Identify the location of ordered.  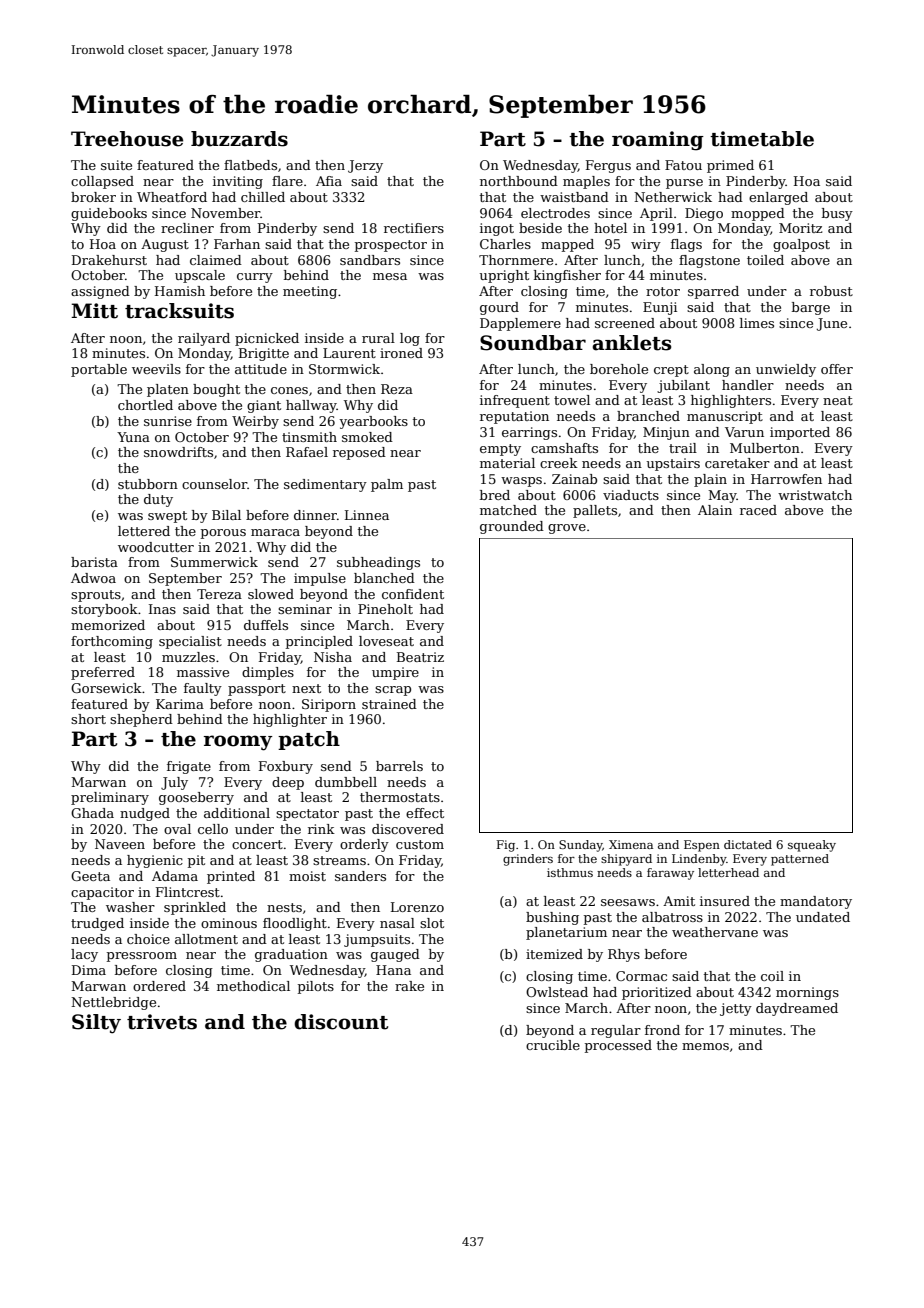
(159, 986).
